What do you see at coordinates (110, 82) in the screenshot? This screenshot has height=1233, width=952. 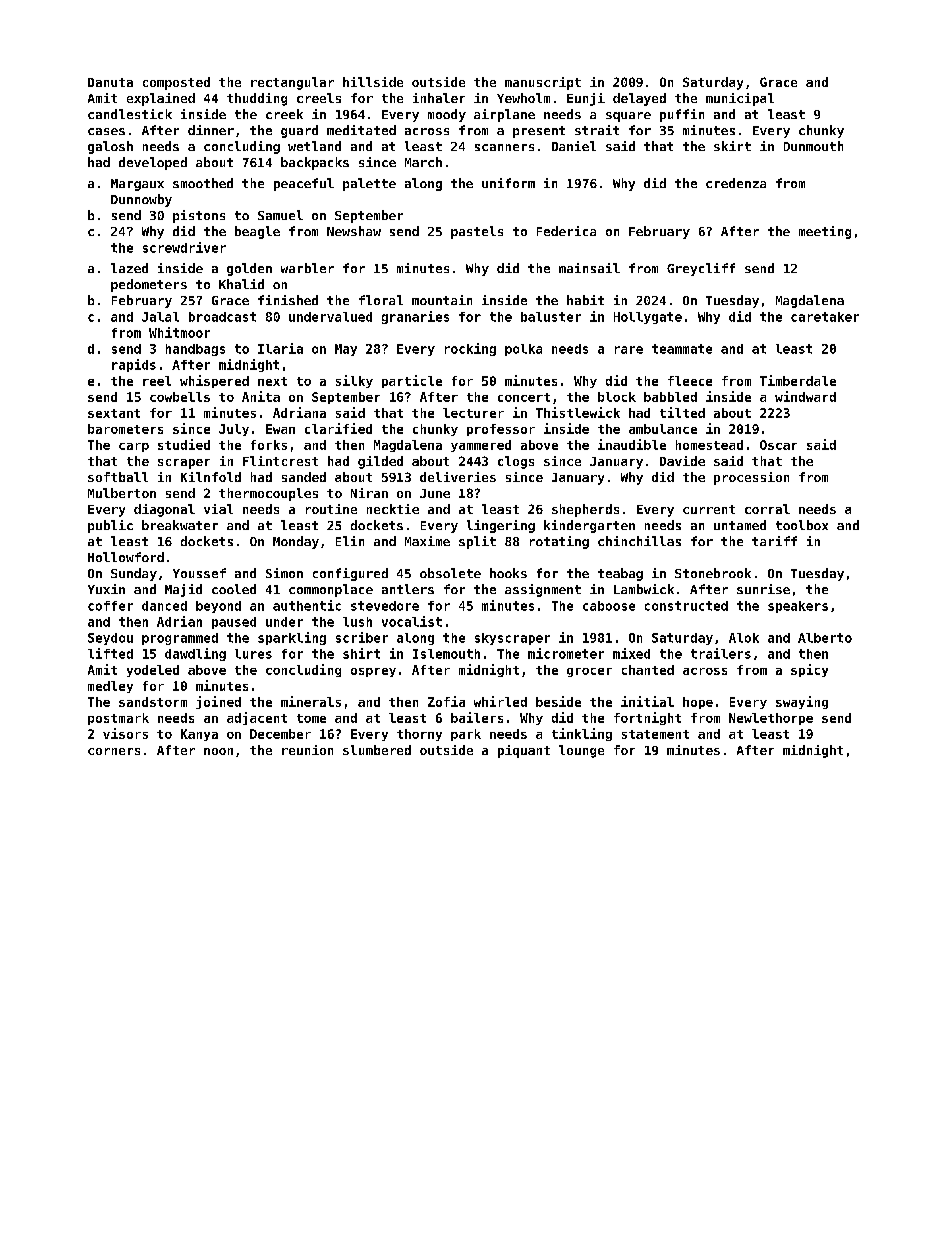 I see `Danuta` at bounding box center [110, 82].
